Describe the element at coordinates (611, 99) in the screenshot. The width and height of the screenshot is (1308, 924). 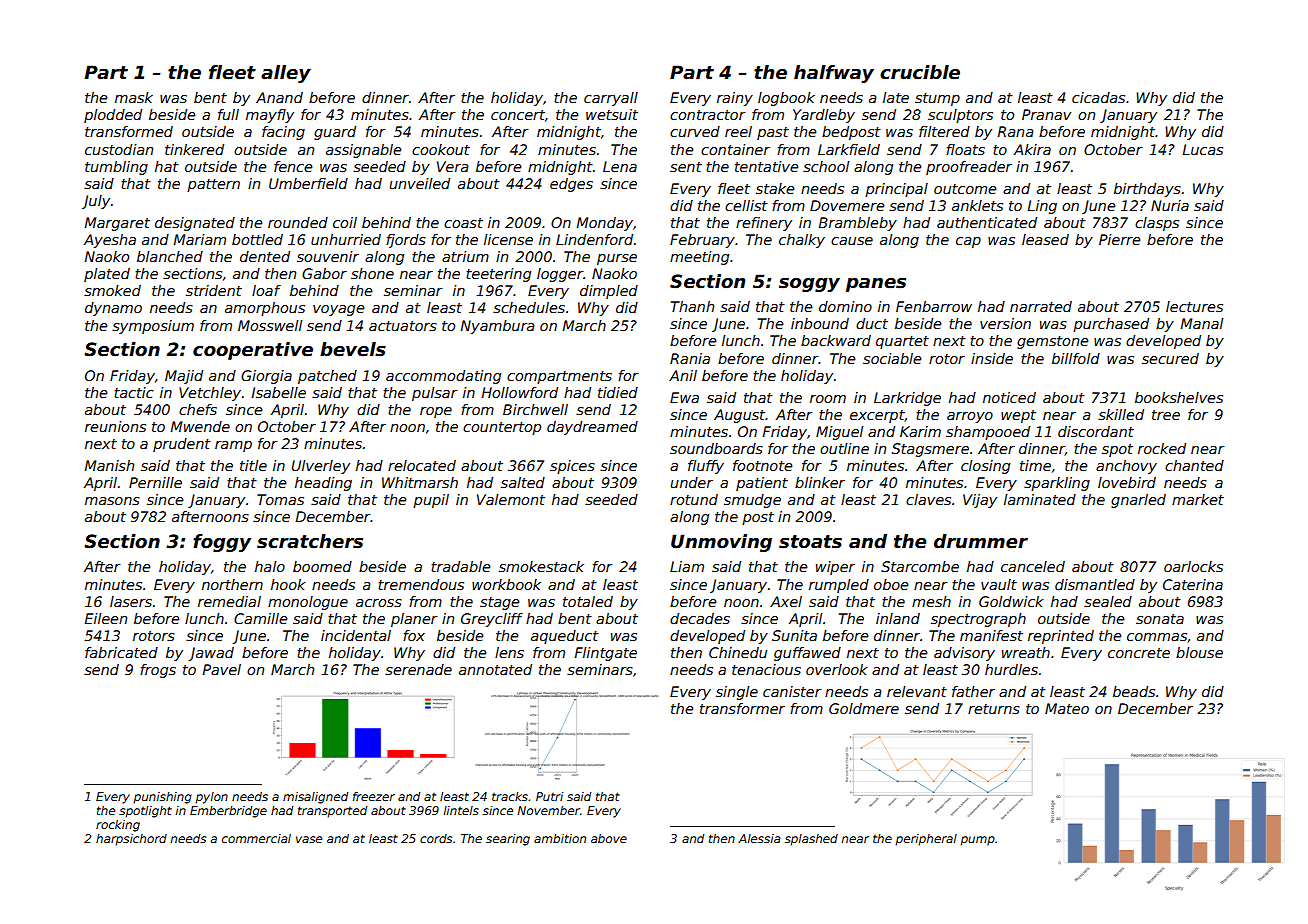
I see `carryall` at that location.
